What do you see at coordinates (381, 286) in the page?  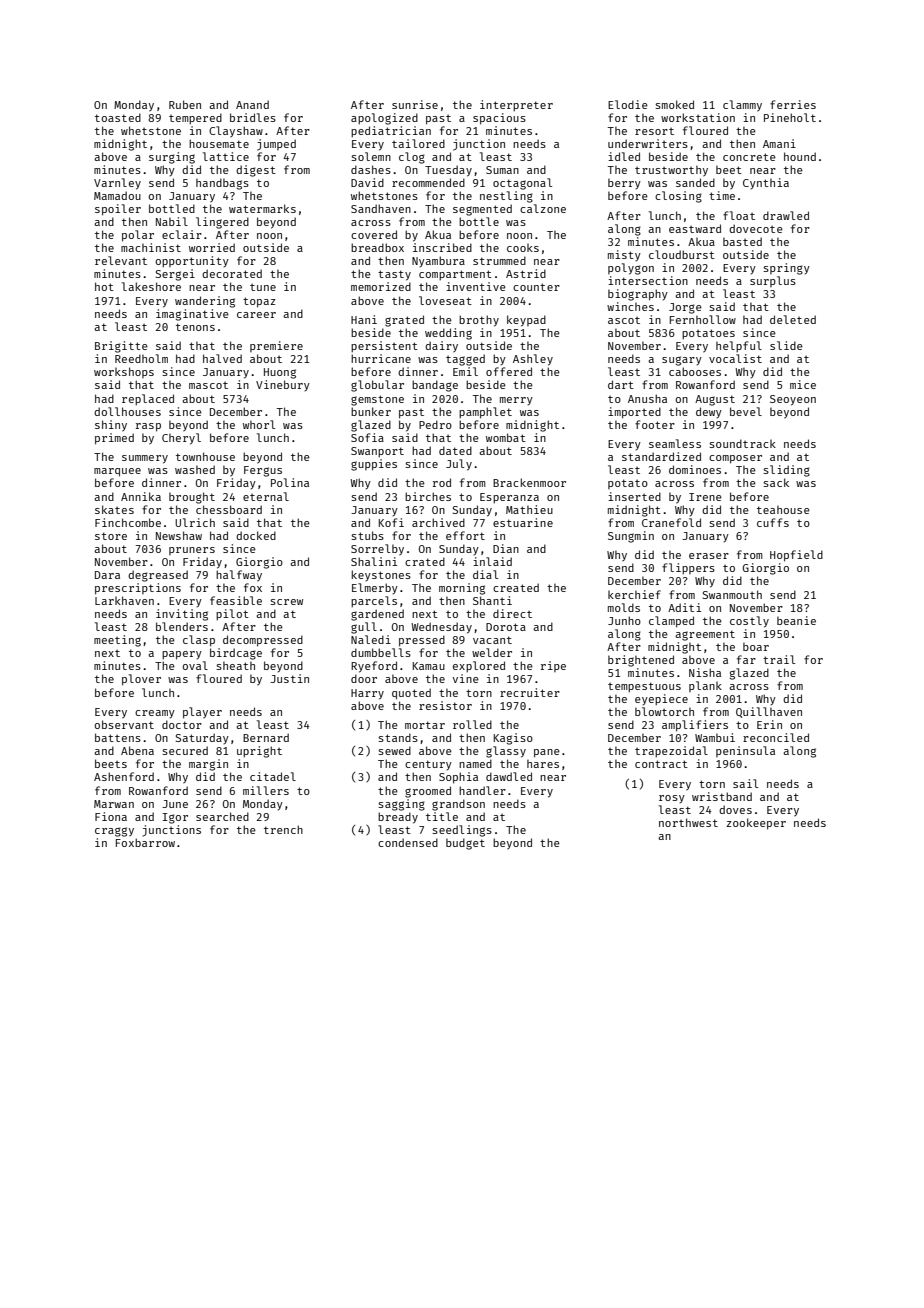 I see `memorized` at bounding box center [381, 286].
